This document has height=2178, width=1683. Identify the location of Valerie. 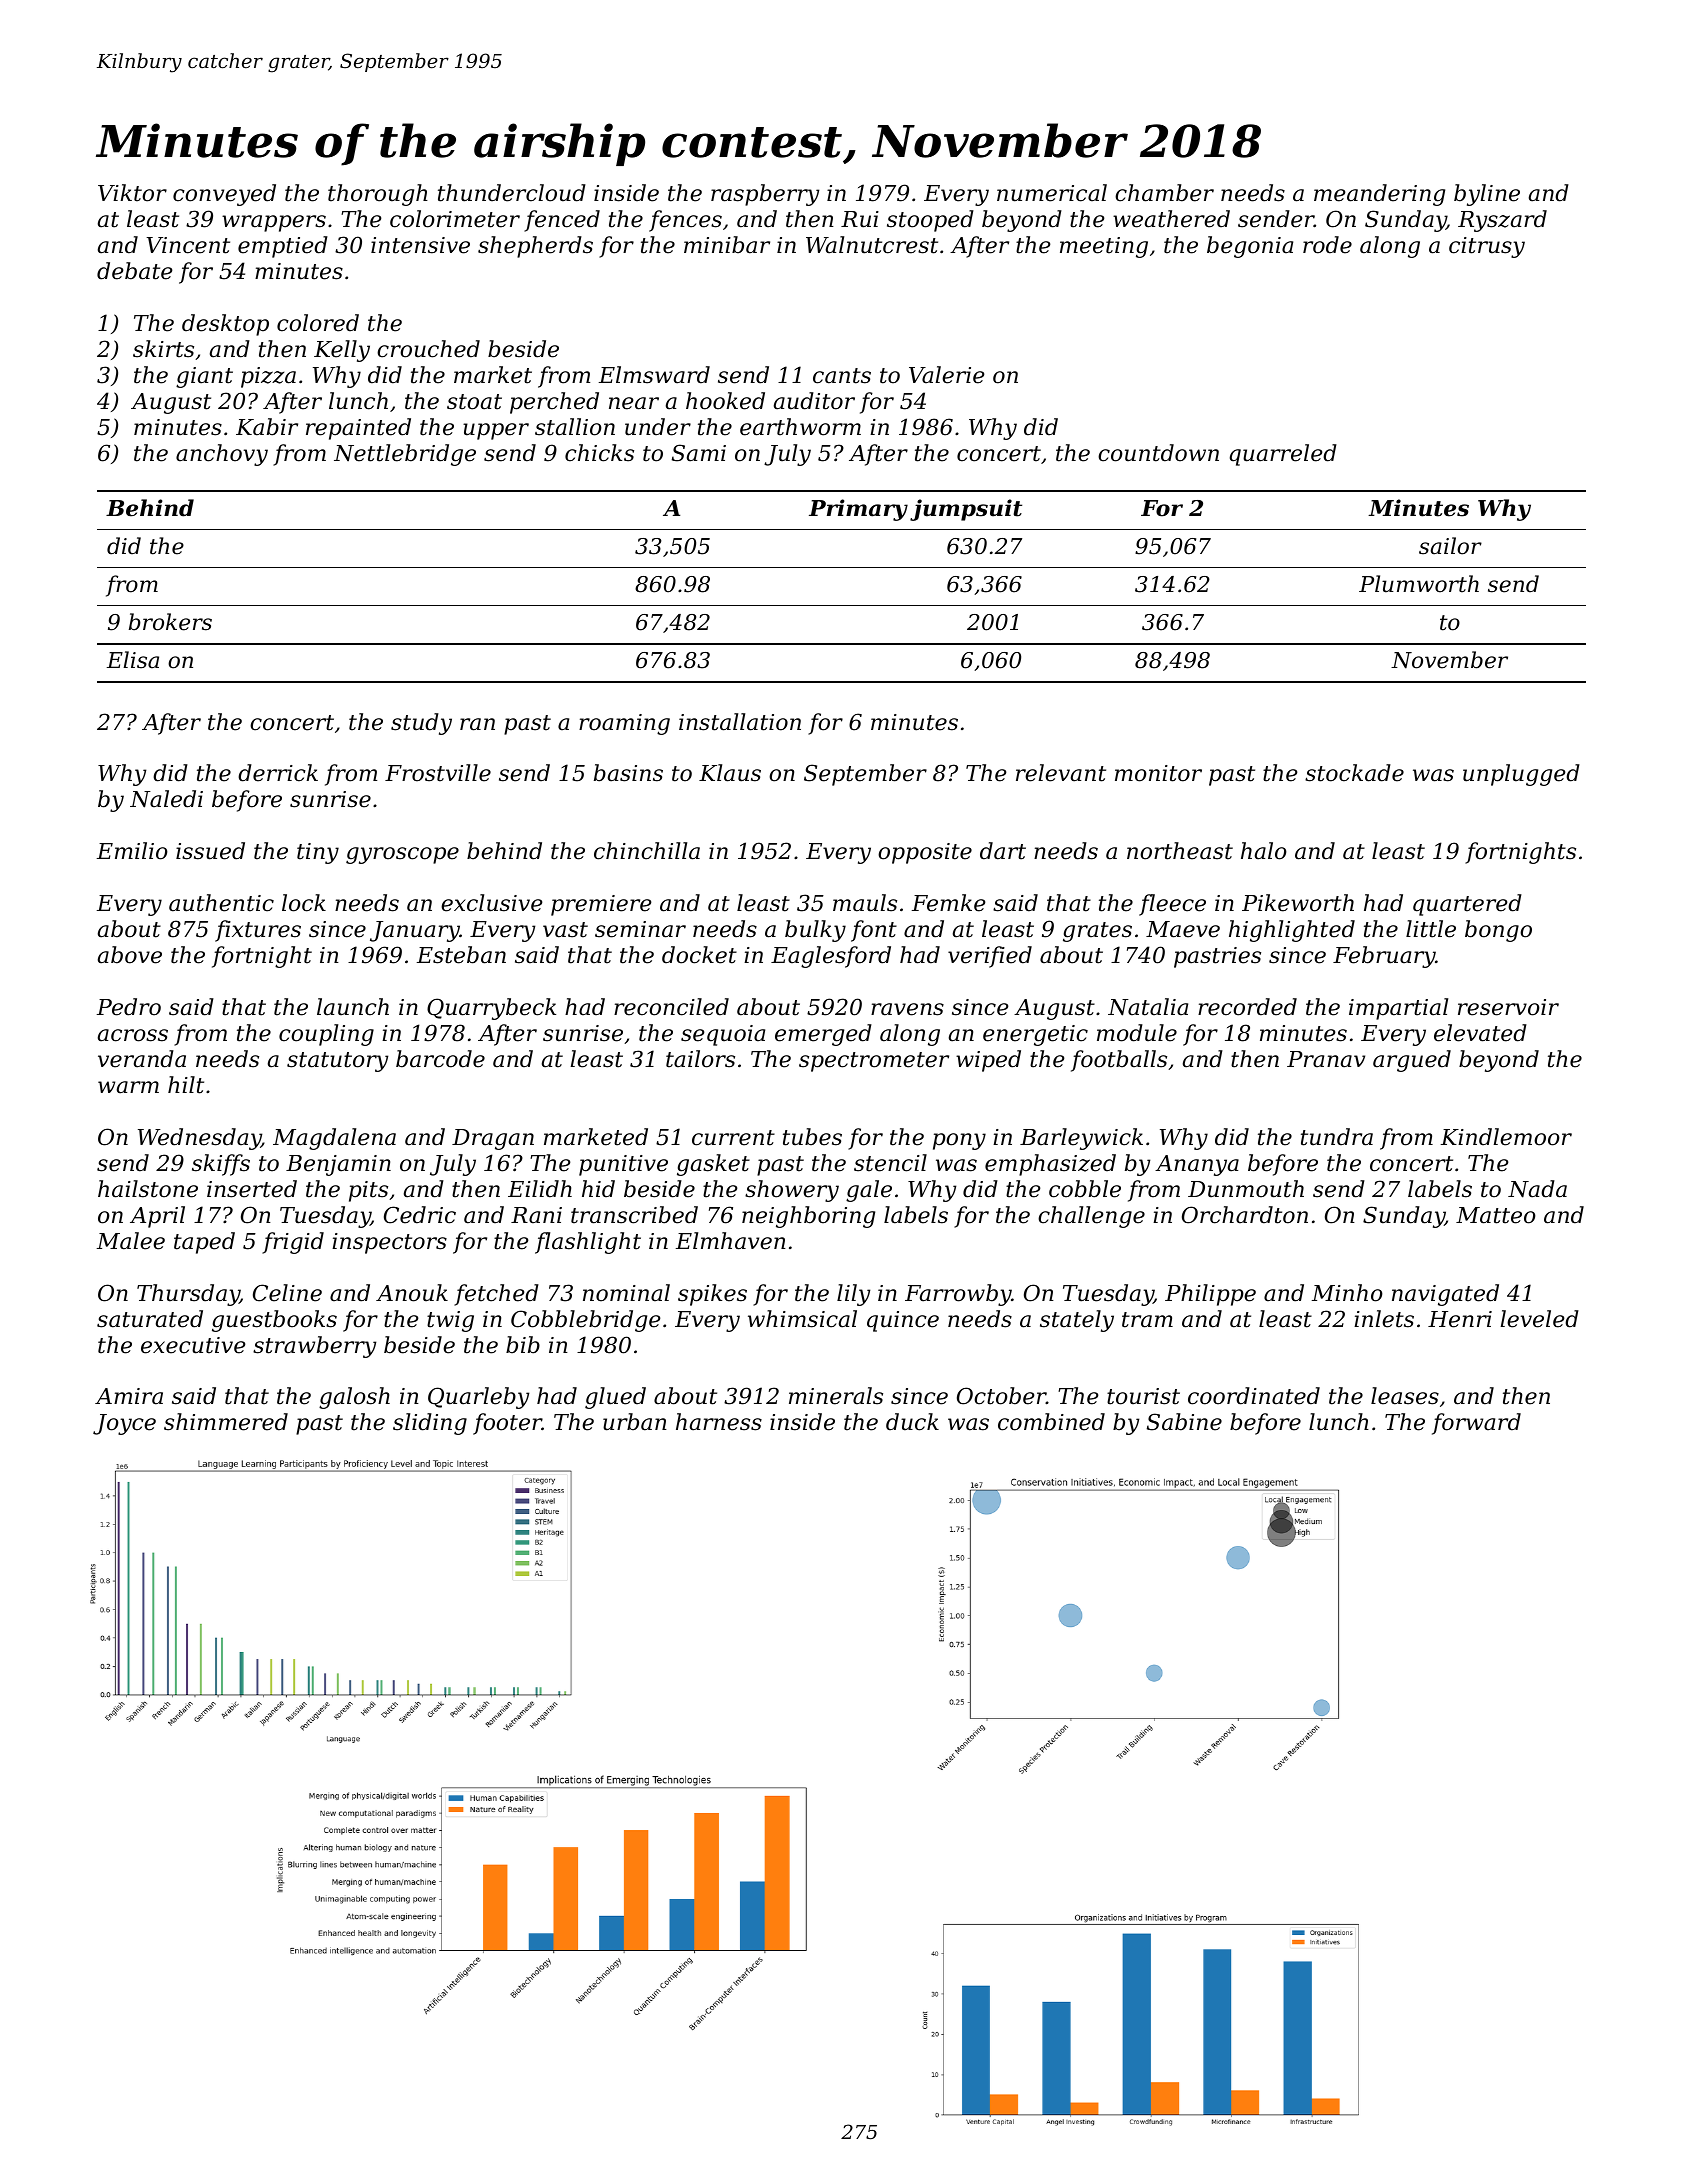
(946, 375).
